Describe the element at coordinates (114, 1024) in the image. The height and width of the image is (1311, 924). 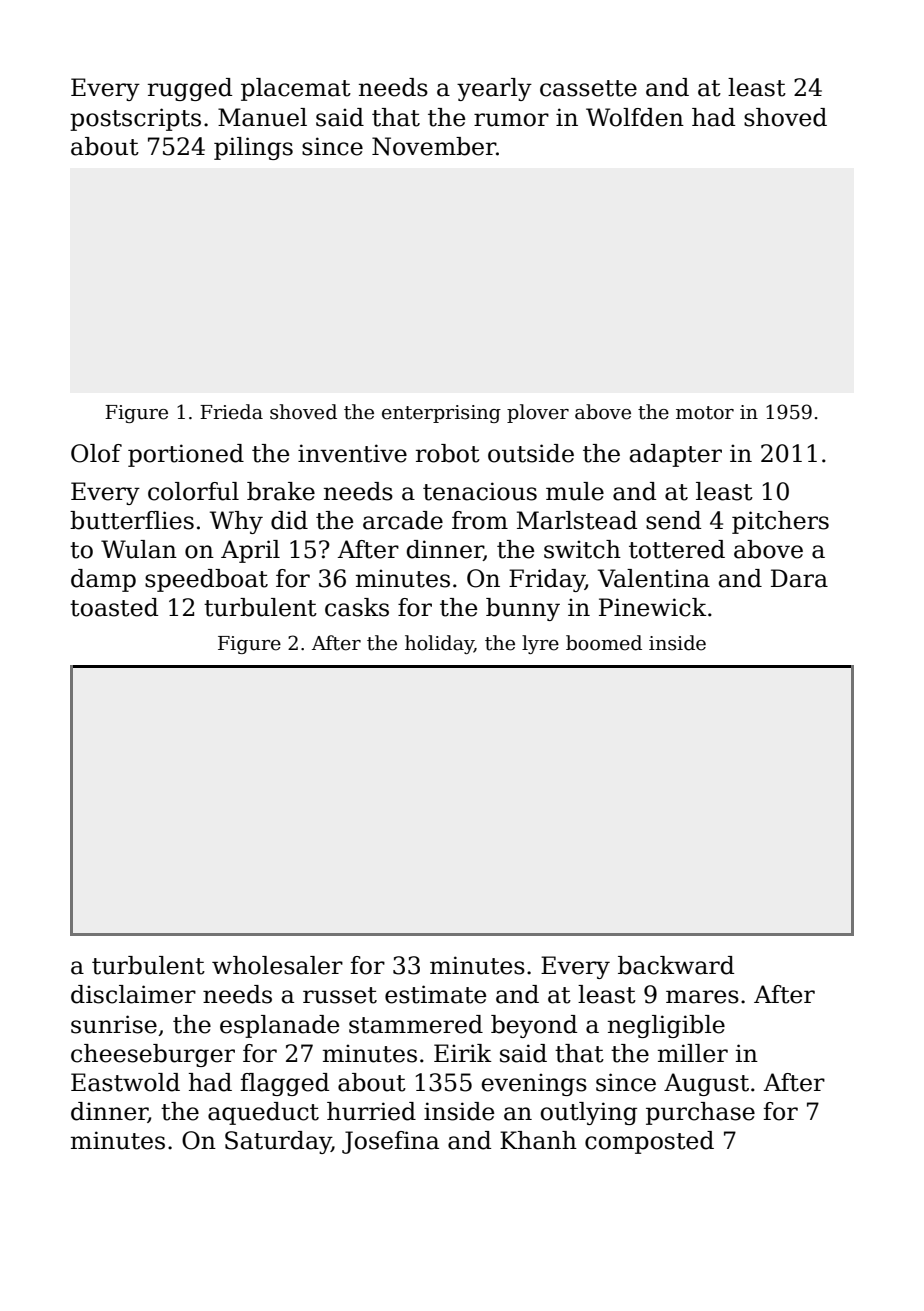
I see `sunrise` at that location.
